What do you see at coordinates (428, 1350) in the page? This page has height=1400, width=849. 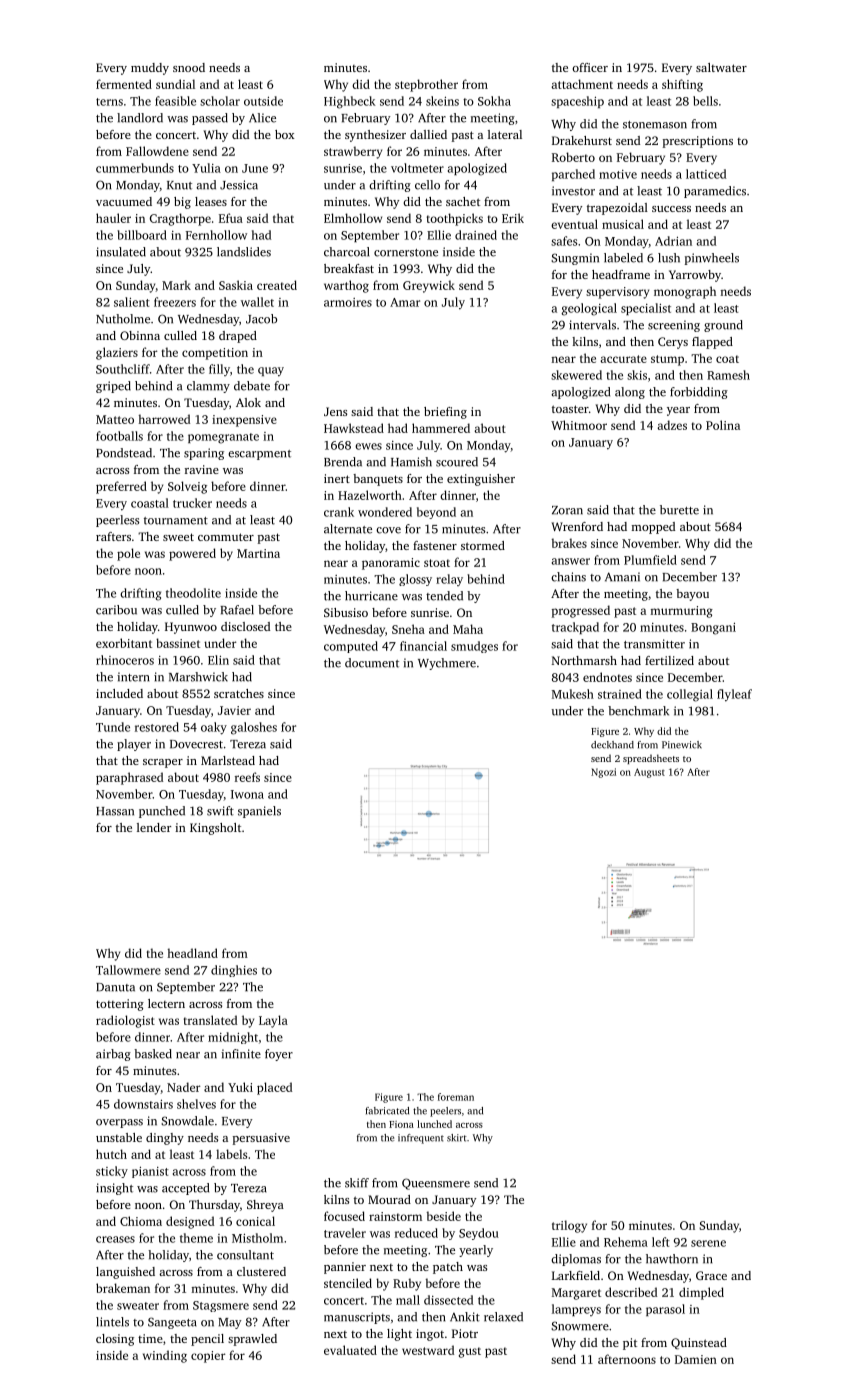 I see `westward` at bounding box center [428, 1350].
